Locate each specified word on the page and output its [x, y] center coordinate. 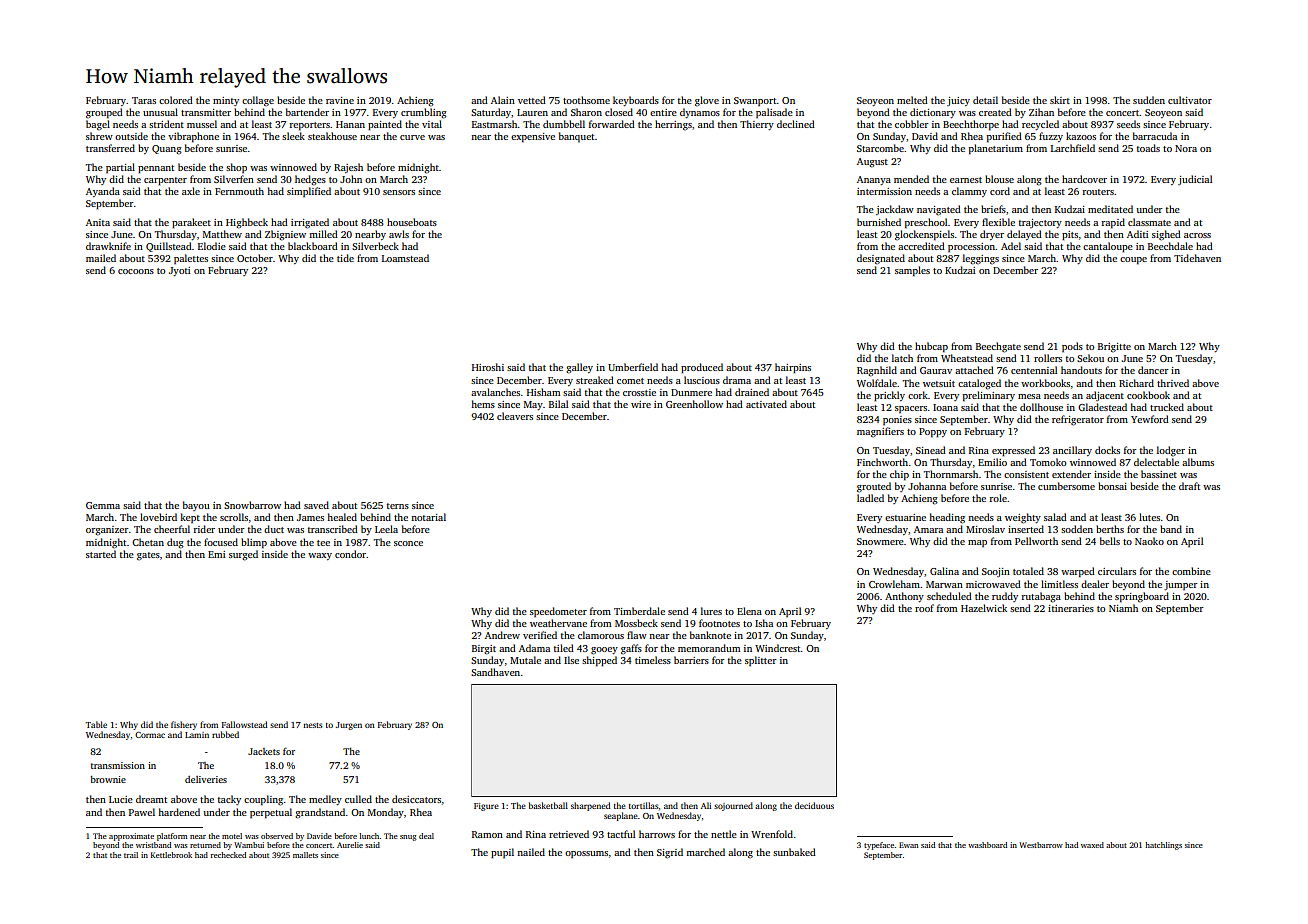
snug [408, 838]
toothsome [586, 100]
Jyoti [179, 271]
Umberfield [633, 367]
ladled [870, 498]
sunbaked [794, 852]
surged [243, 555]
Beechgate [998, 347]
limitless [1059, 584]
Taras [144, 100]
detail [985, 100]
